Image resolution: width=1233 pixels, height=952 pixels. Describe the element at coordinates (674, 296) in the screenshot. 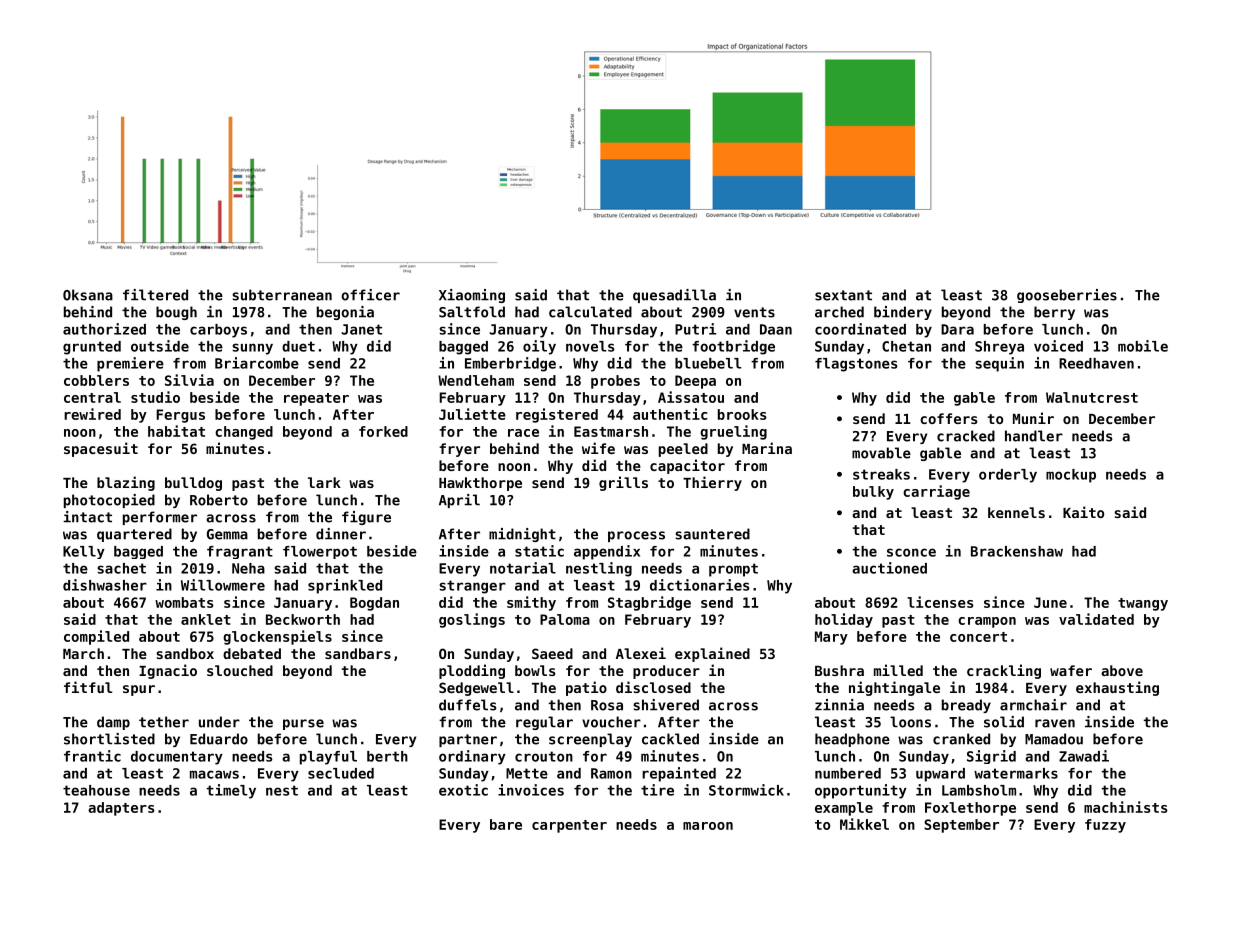

I see `quesadilla` at that location.
